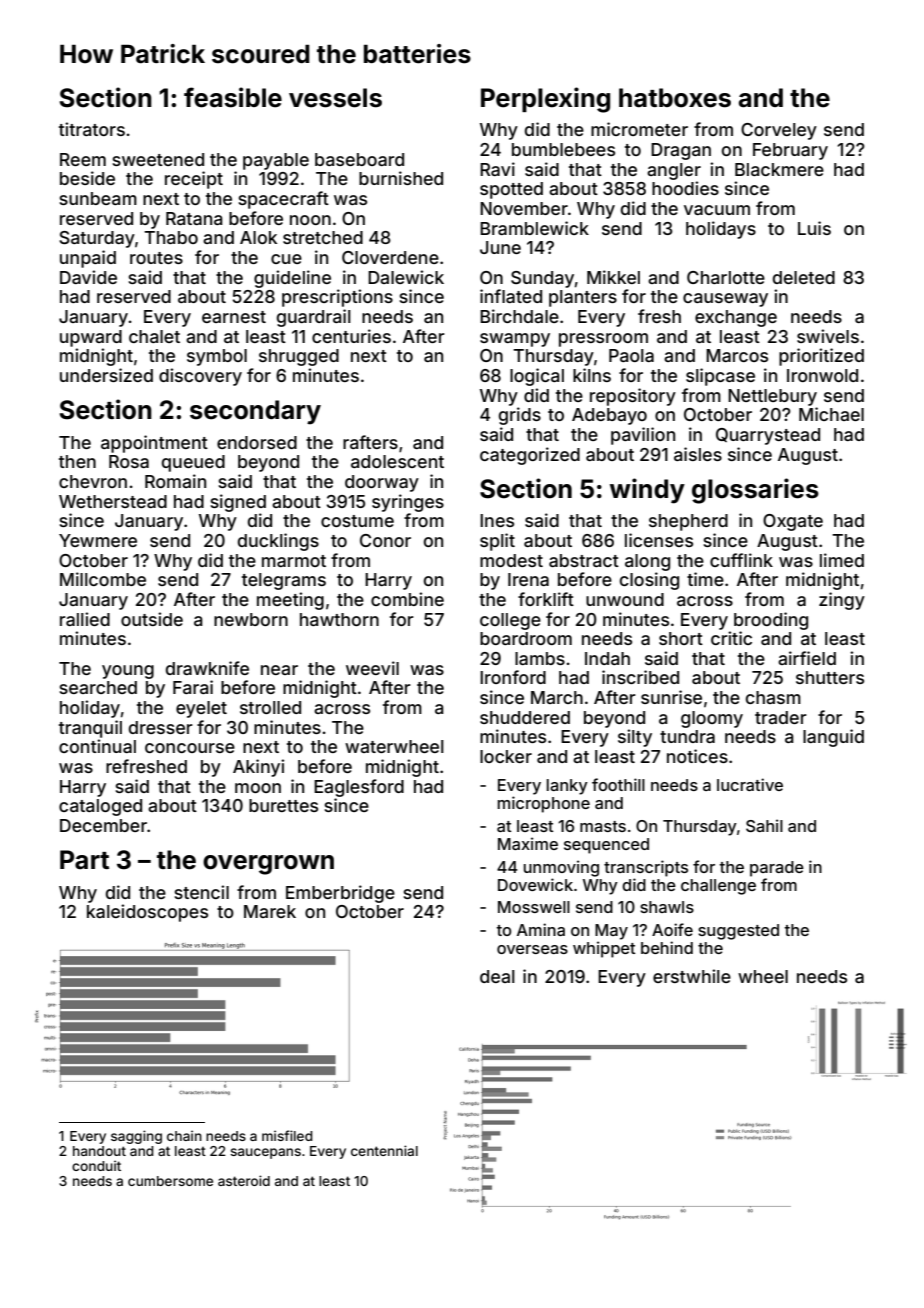 The height and width of the image is (1308, 924). What do you see at coordinates (738, 932) in the image?
I see `suggested` at bounding box center [738, 932].
